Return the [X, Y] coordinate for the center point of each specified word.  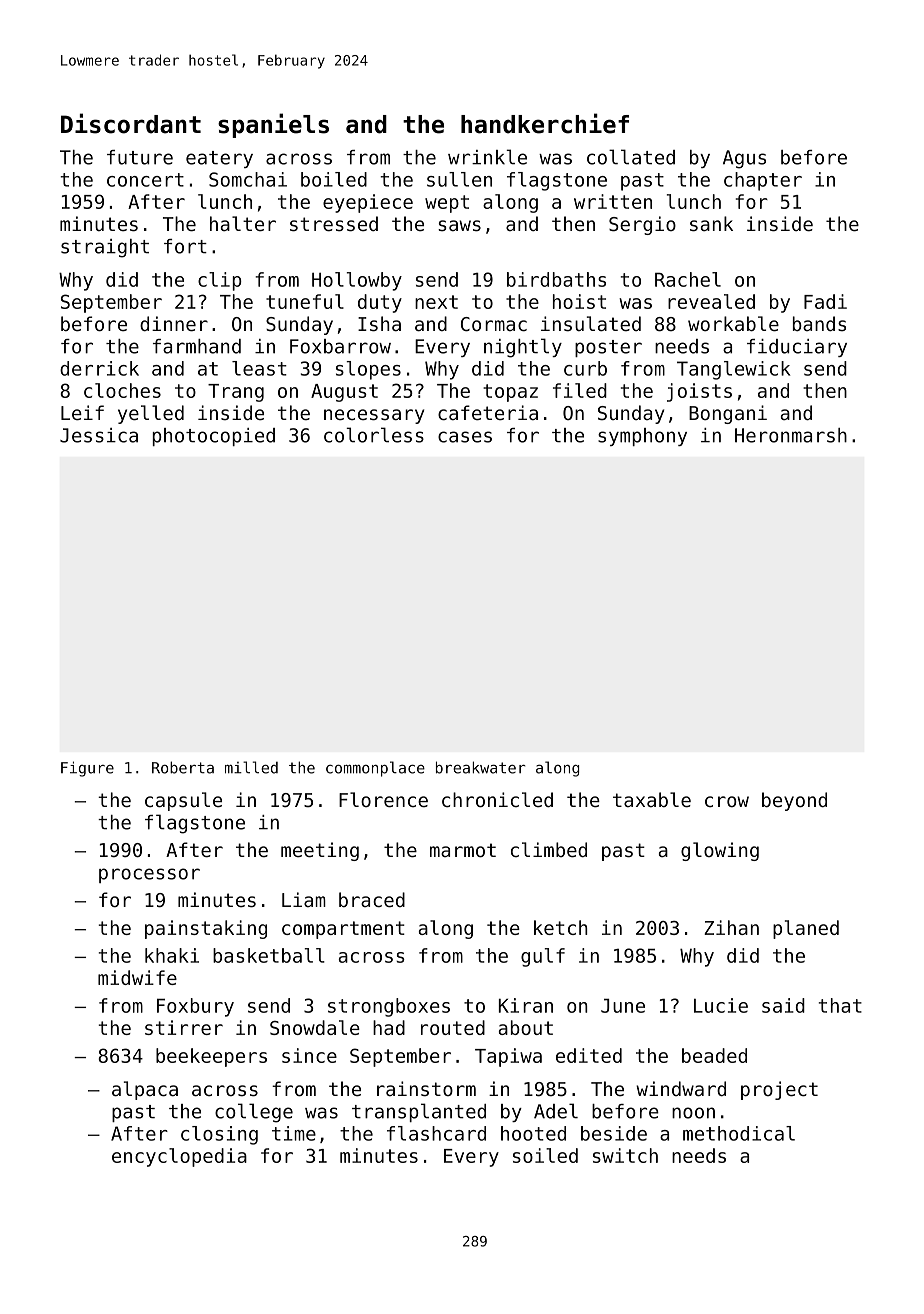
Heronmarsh [791, 435]
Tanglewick [733, 370]
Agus [744, 159]
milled [251, 767]
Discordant [131, 123]
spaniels [273, 125]
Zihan [731, 927]
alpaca [145, 1090]
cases [465, 437]
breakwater [481, 767]
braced [372, 899]
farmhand [197, 346]
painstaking [206, 929]
